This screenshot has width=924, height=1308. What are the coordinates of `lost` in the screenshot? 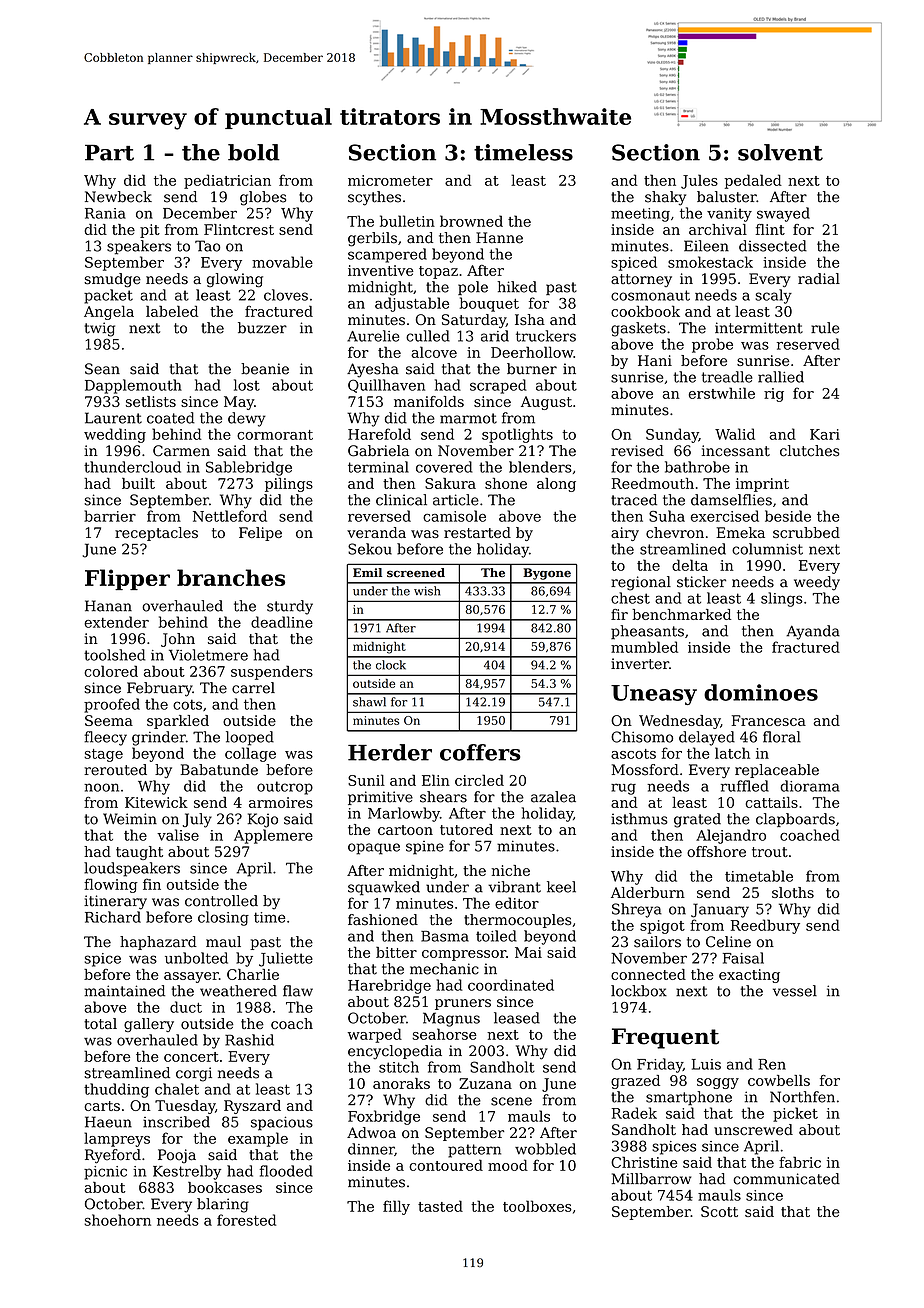 It's located at (247, 385).
